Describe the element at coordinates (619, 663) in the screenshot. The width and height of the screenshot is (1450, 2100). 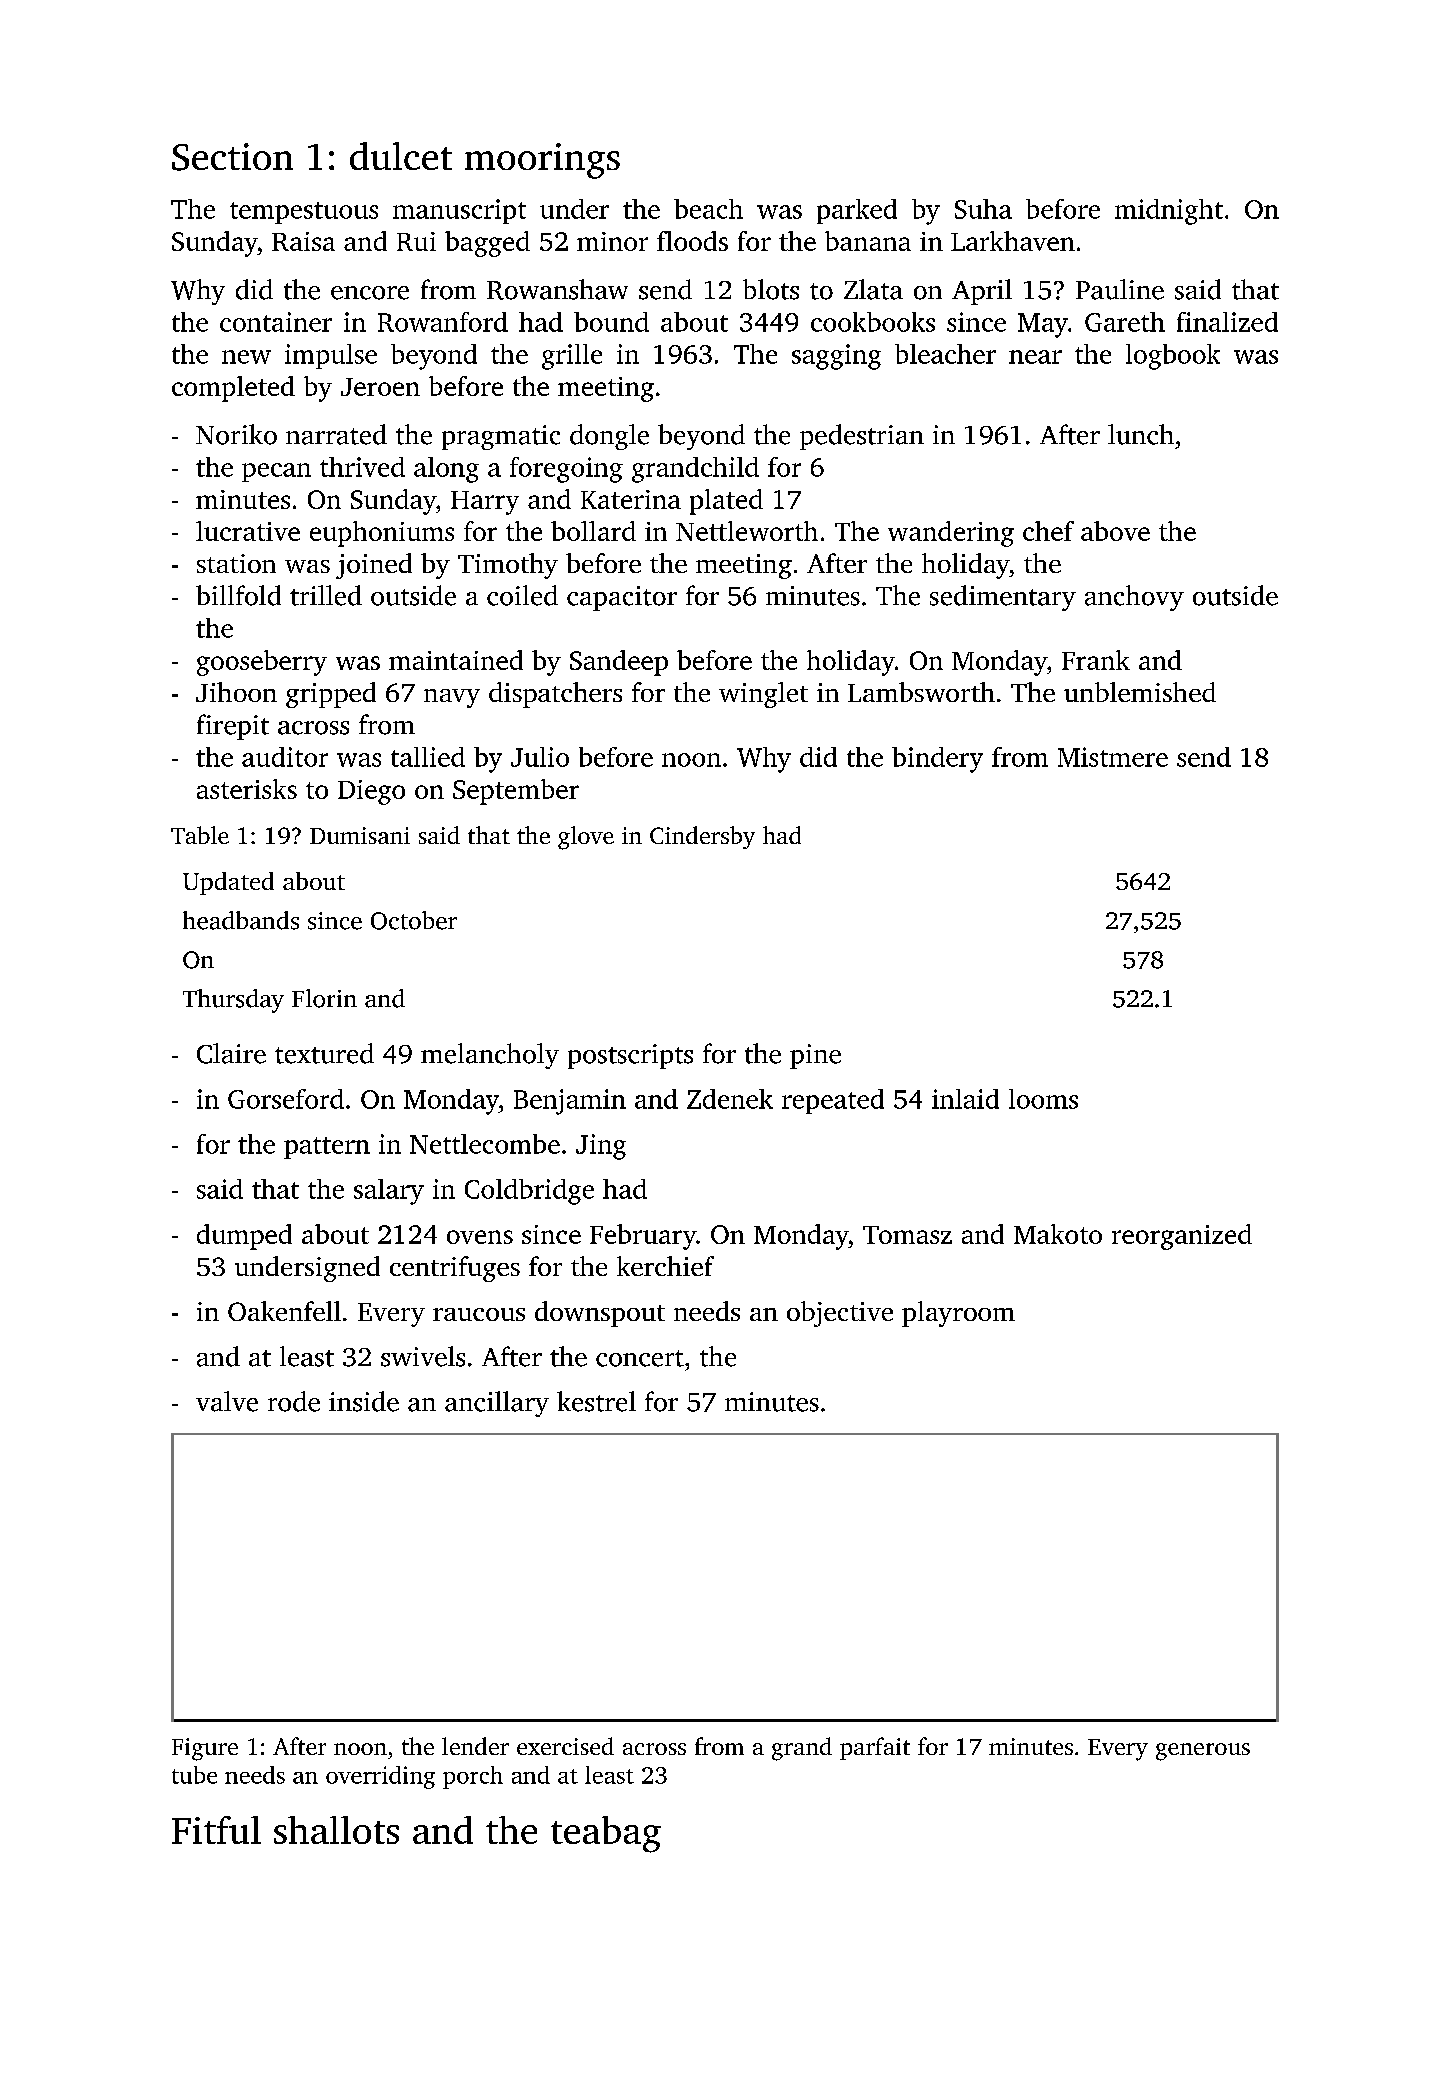
I see `Sandeep` at that location.
